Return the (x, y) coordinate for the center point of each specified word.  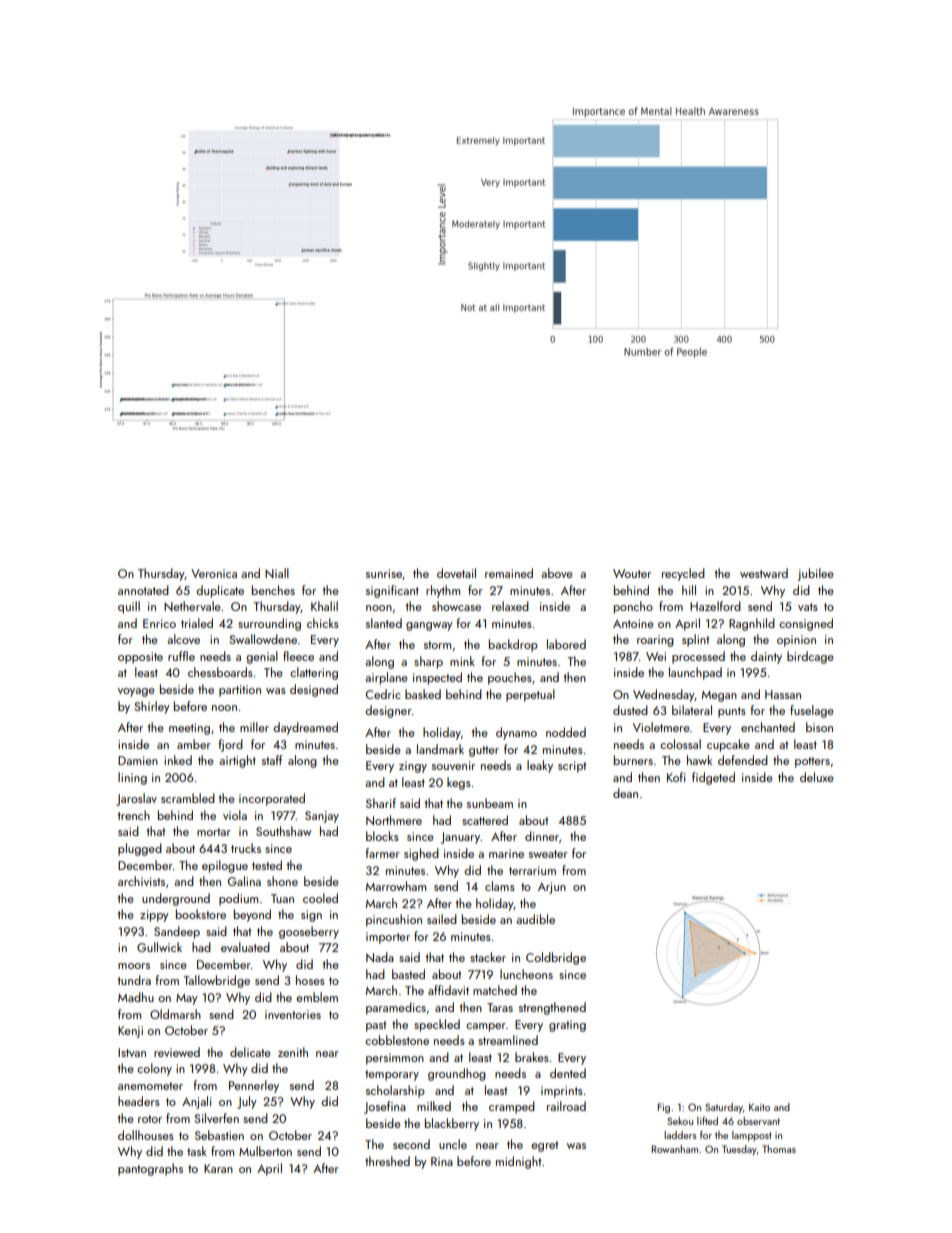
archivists (141, 881)
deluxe (817, 777)
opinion (796, 641)
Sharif (381, 803)
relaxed (510, 606)
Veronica (214, 573)
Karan (218, 1168)
